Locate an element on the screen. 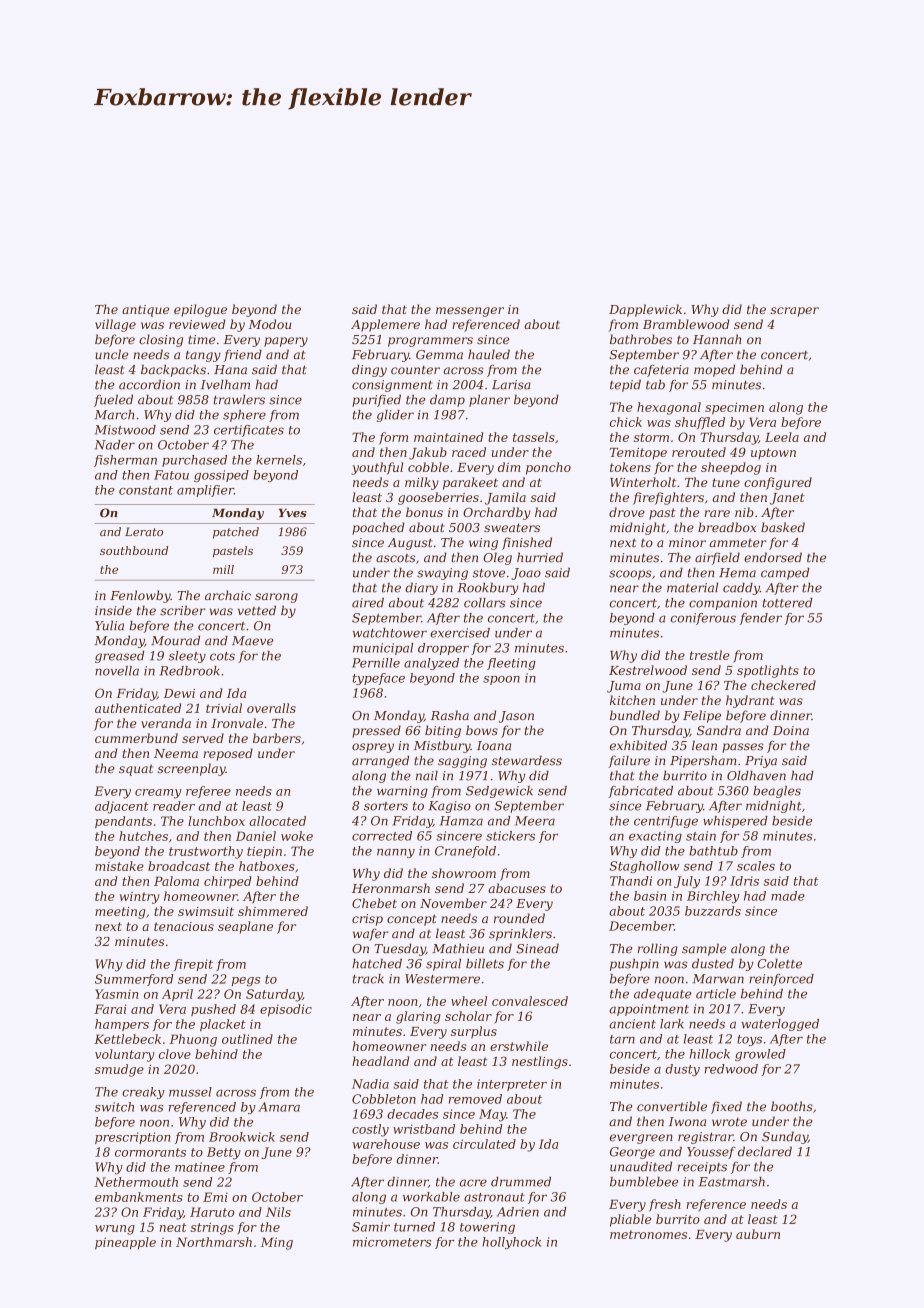 Image resolution: width=924 pixels, height=1308 pixels. Meera is located at coordinates (535, 821).
